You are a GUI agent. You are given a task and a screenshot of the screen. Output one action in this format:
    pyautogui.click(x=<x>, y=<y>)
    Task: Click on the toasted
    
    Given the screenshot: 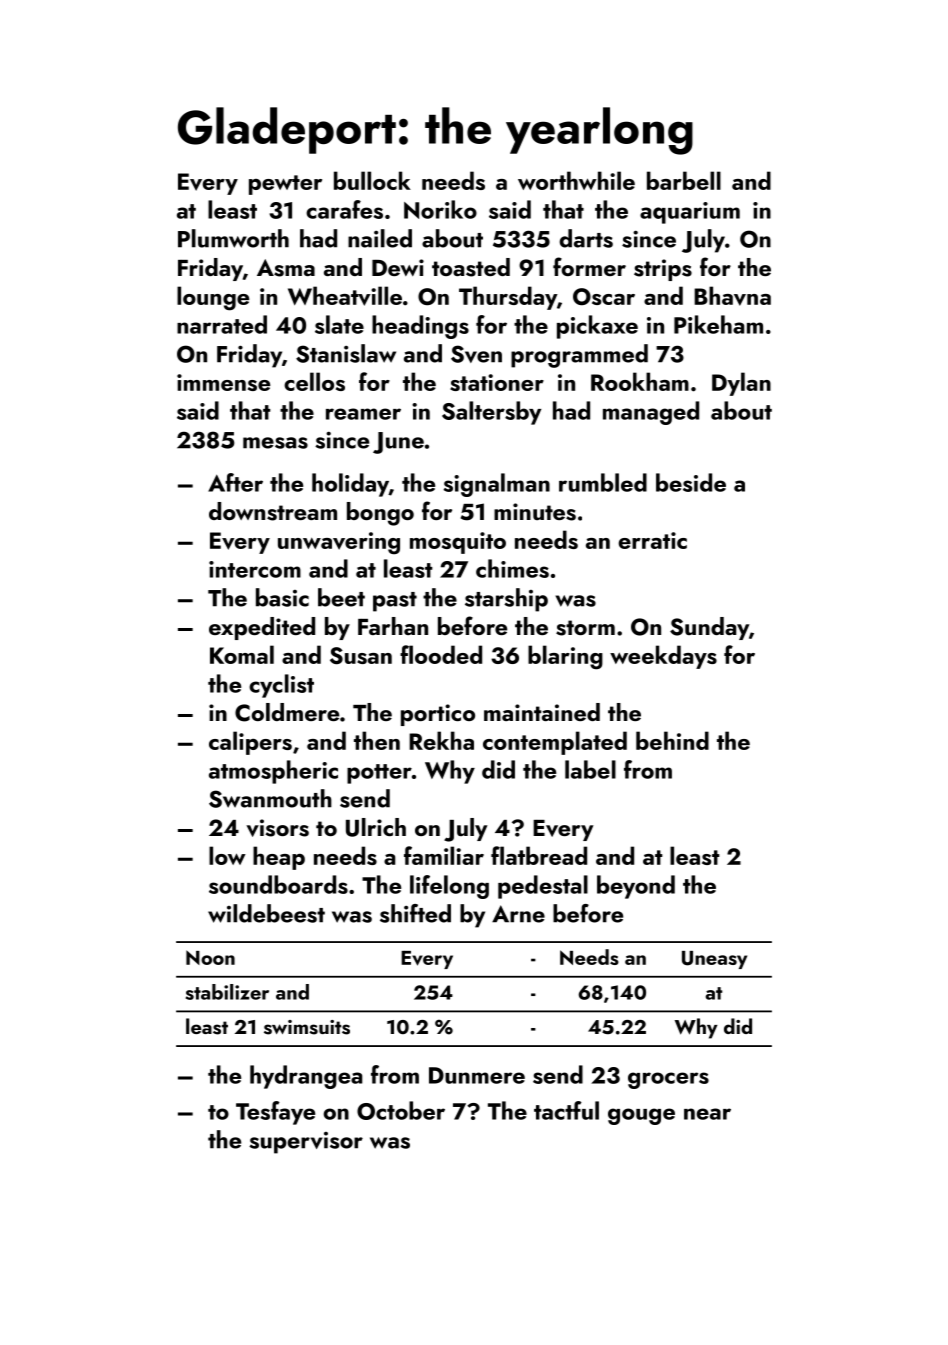 What is the action you would take?
    pyautogui.click(x=471, y=267)
